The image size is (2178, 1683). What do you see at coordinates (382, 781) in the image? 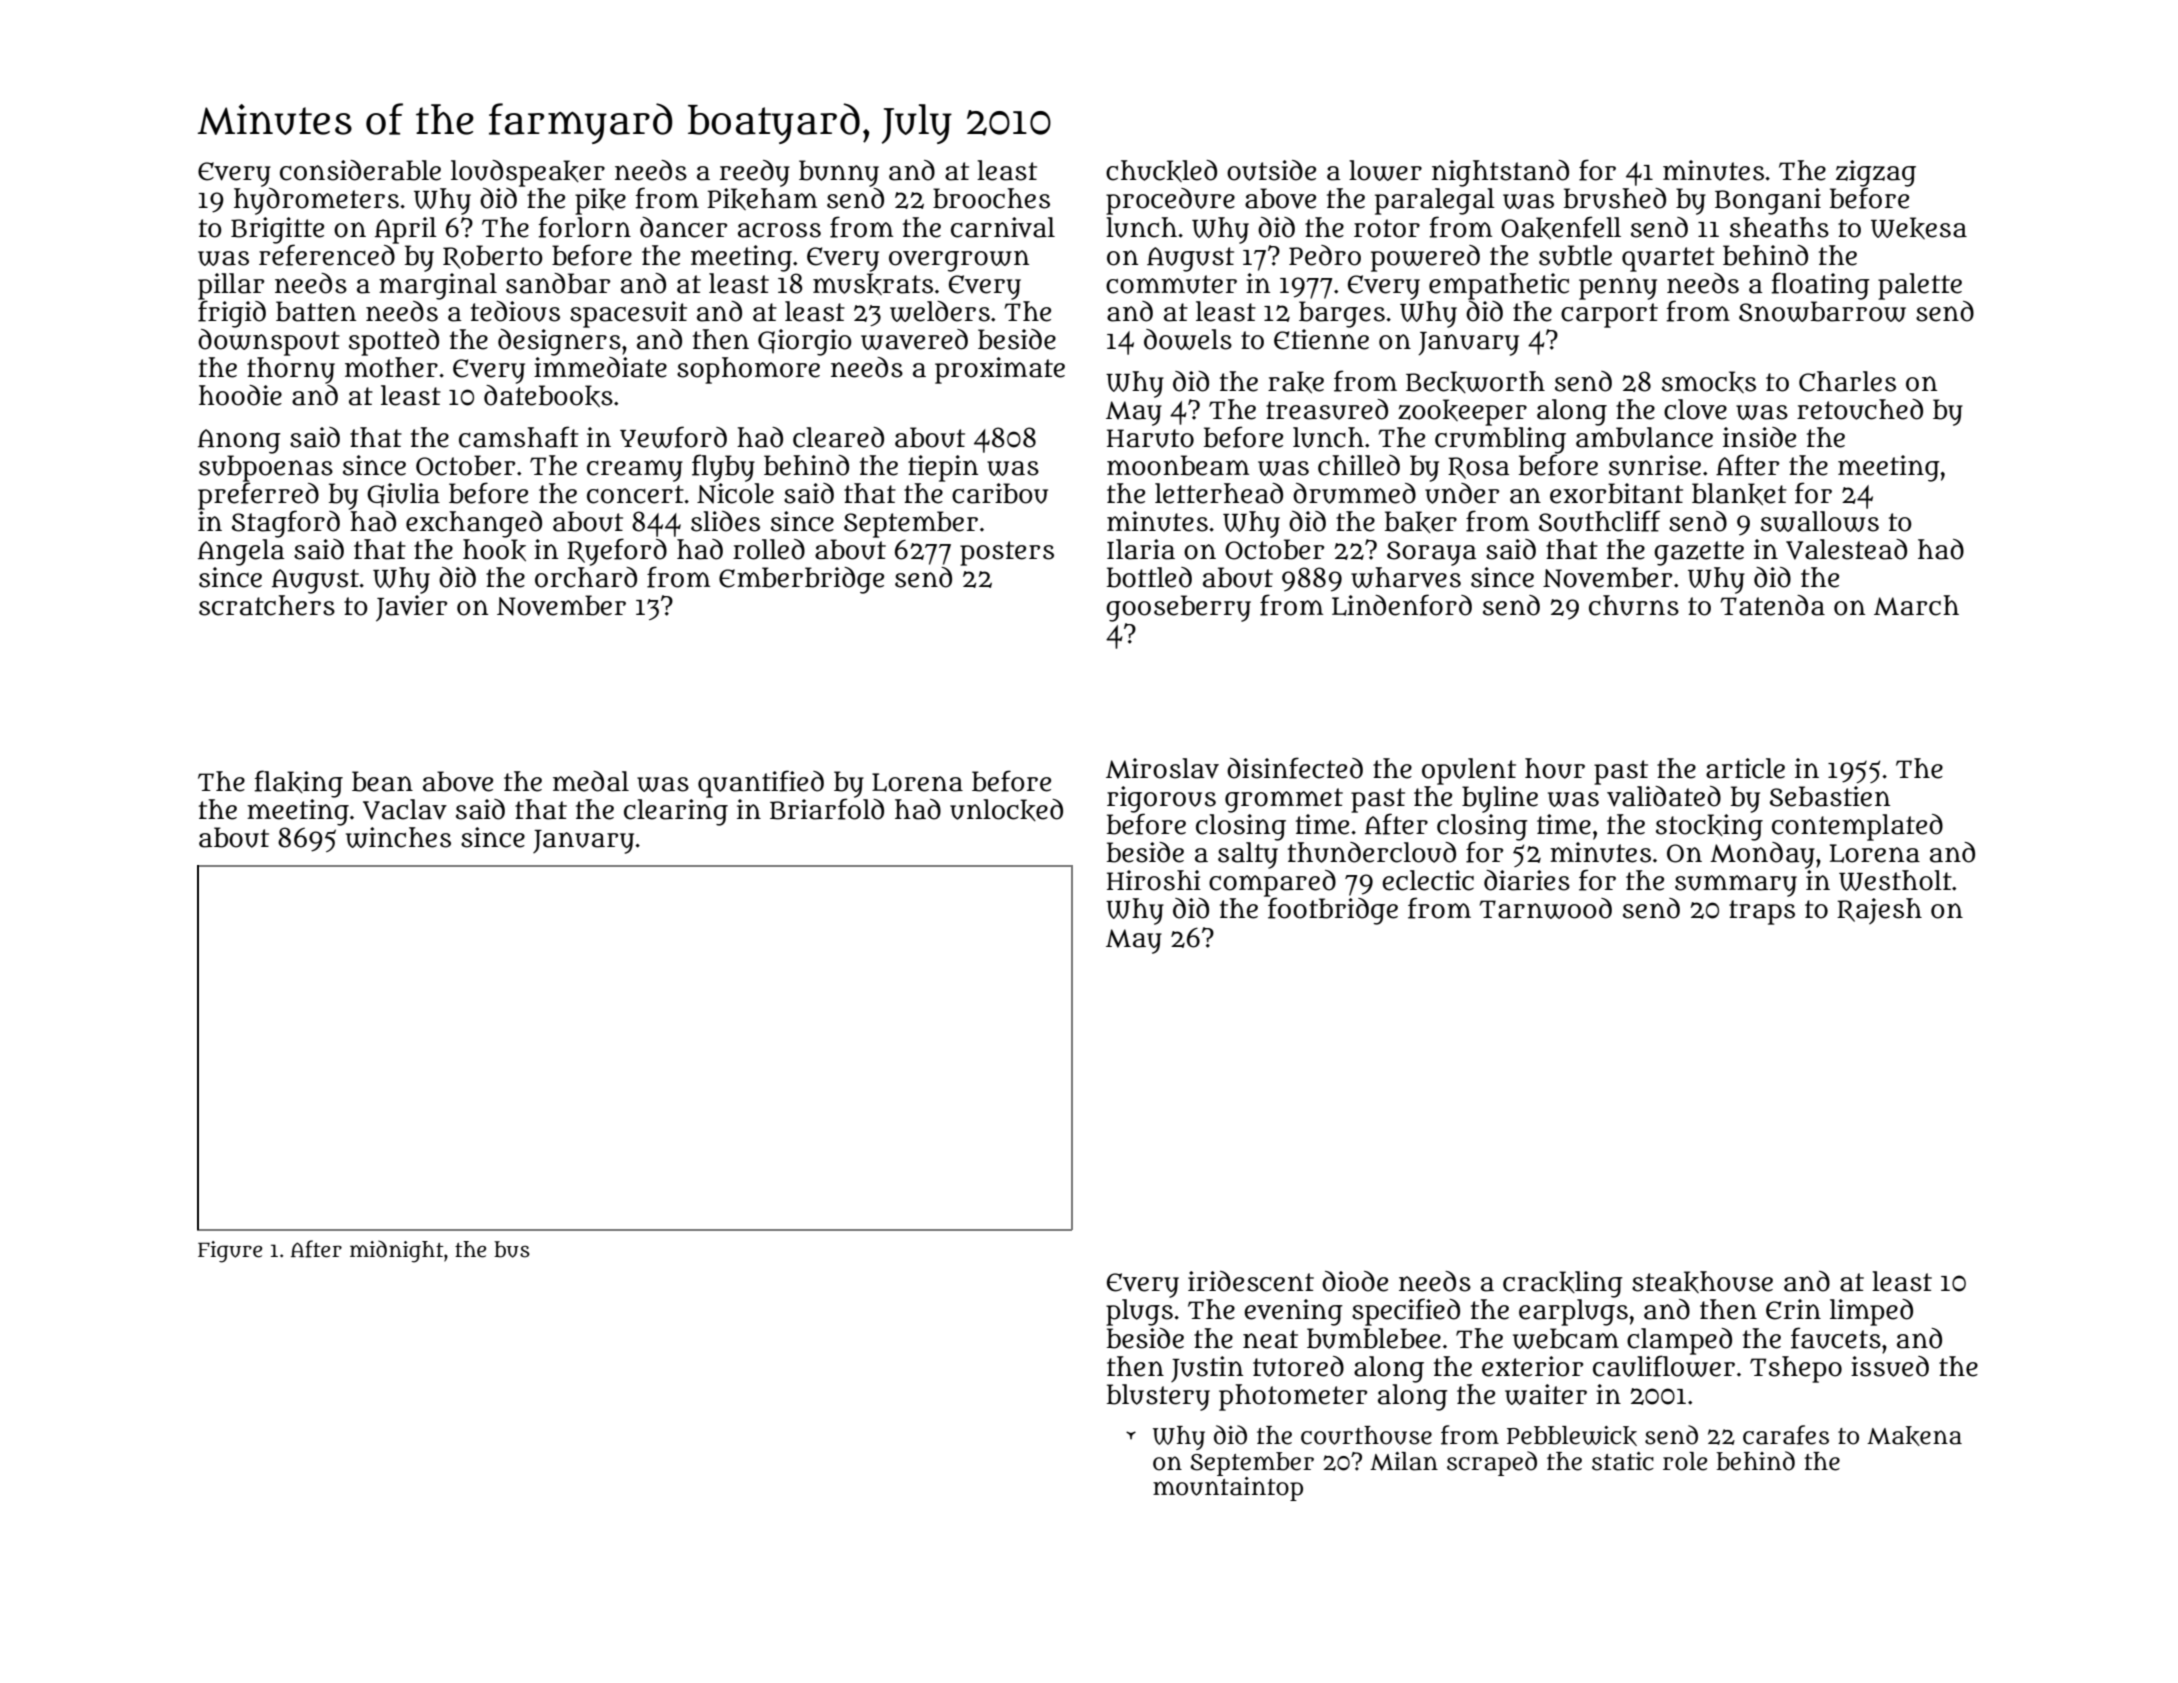
I see `bean` at bounding box center [382, 781].
